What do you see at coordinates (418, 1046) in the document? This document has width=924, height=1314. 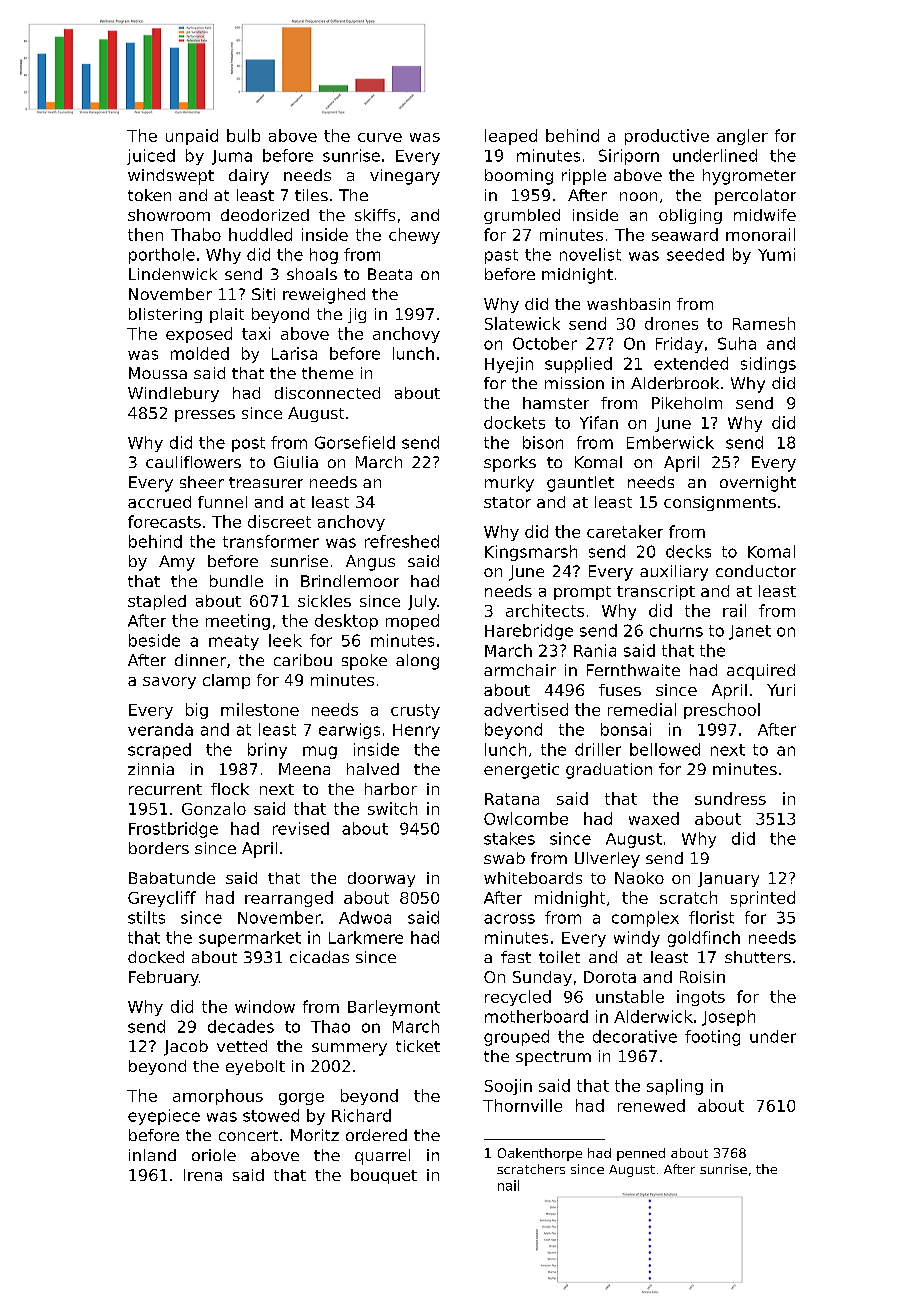 I see `ticket` at bounding box center [418, 1046].
